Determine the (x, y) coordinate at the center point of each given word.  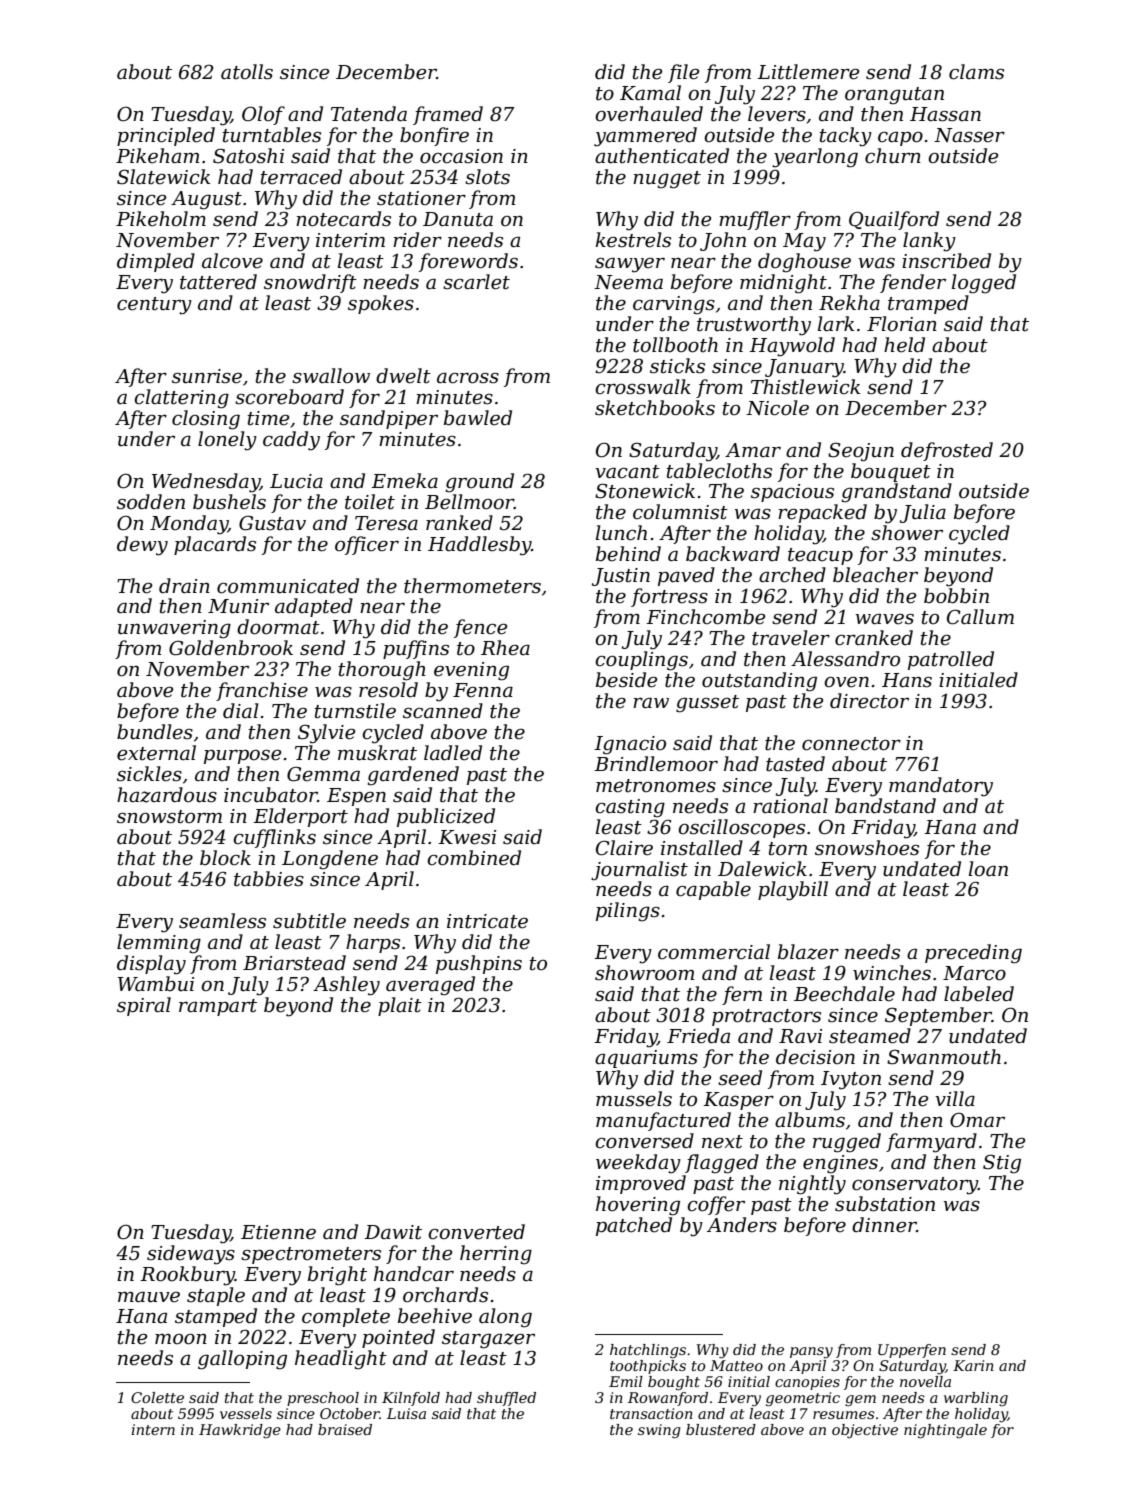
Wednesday (206, 483)
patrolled (951, 660)
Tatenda (369, 114)
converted (476, 1232)
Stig (1002, 1164)
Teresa (386, 523)
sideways (191, 1255)
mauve (149, 1297)
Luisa (406, 1413)
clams (976, 72)
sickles (149, 774)
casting (630, 808)
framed (448, 115)
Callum (980, 617)
